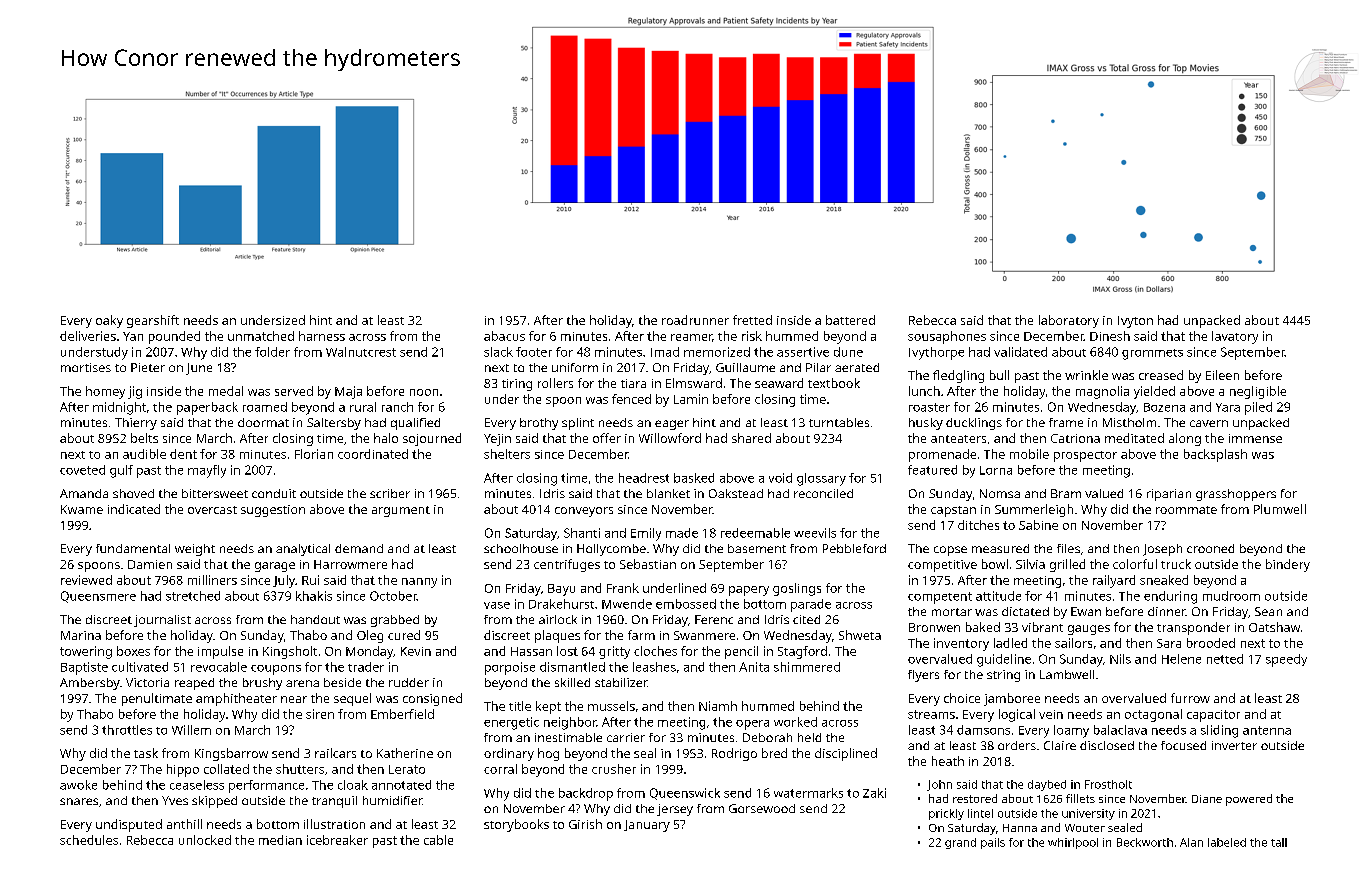 The image size is (1372, 887). I want to click on schedules, so click(89, 840).
